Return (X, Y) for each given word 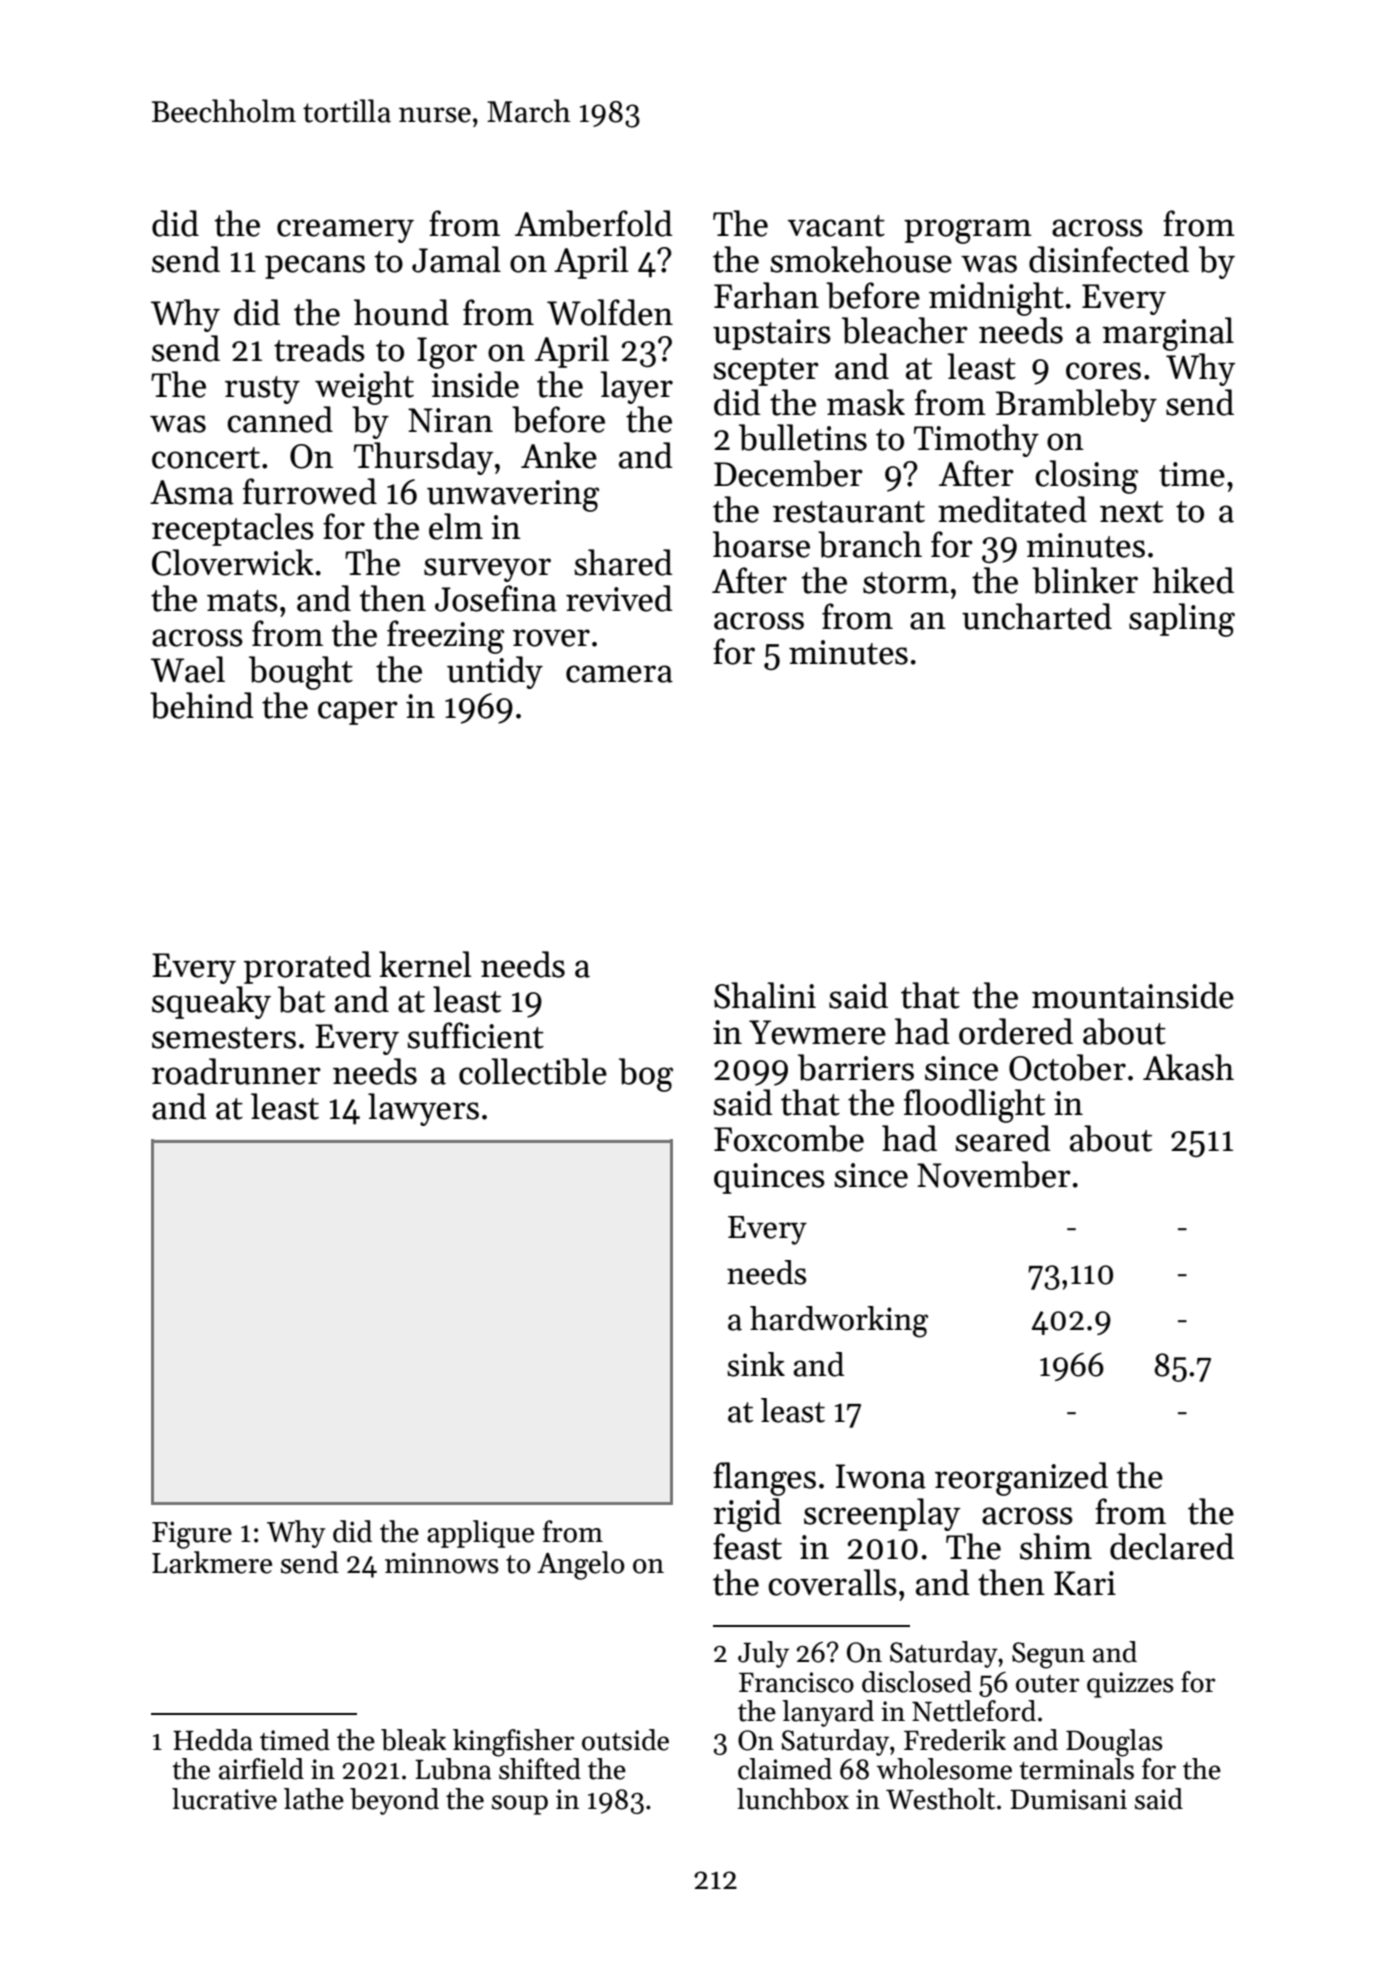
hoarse (761, 544)
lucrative (224, 1799)
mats (242, 601)
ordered (1016, 1031)
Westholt (940, 1799)
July (763, 1654)
